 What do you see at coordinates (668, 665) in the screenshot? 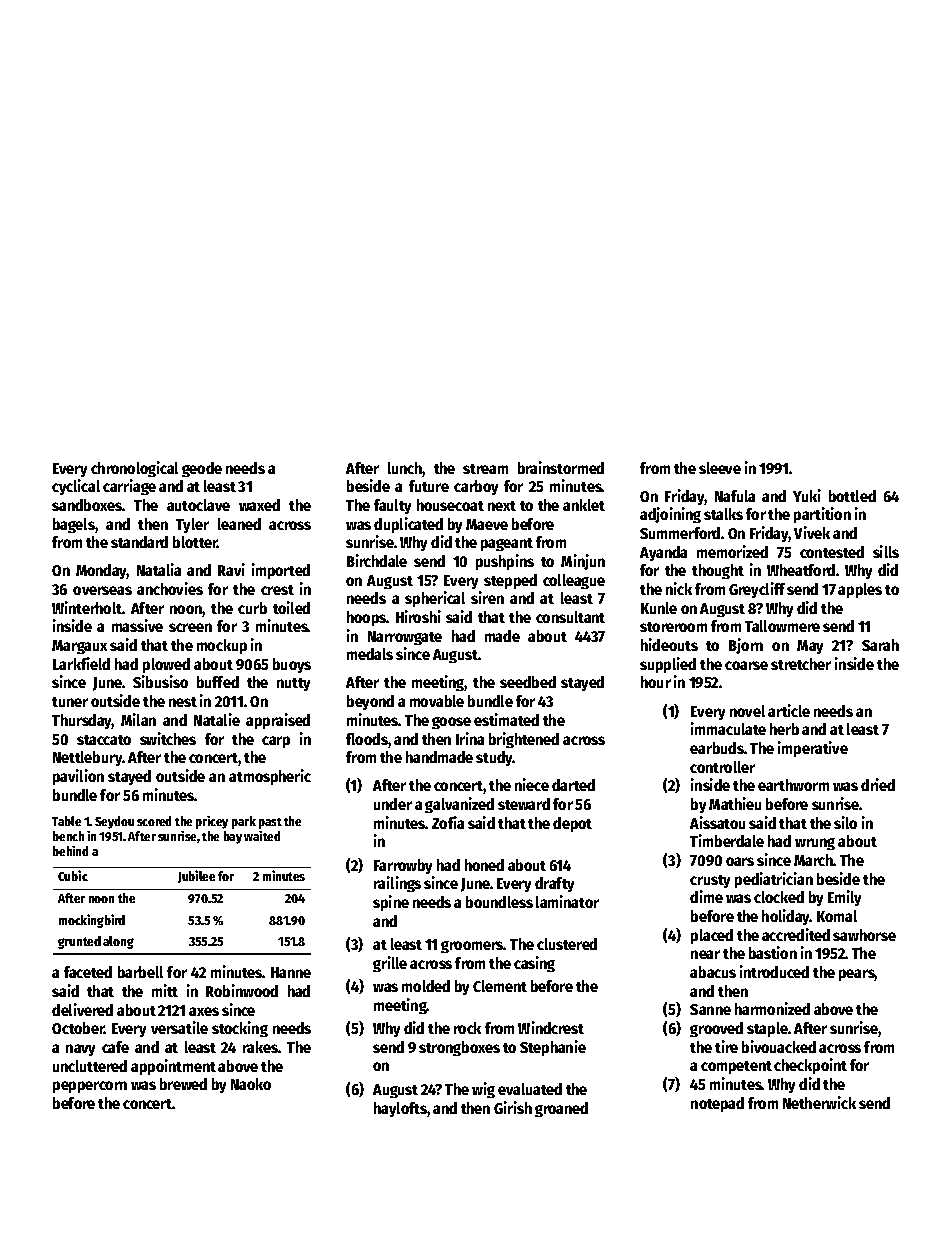
I see `supplied` at bounding box center [668, 665].
